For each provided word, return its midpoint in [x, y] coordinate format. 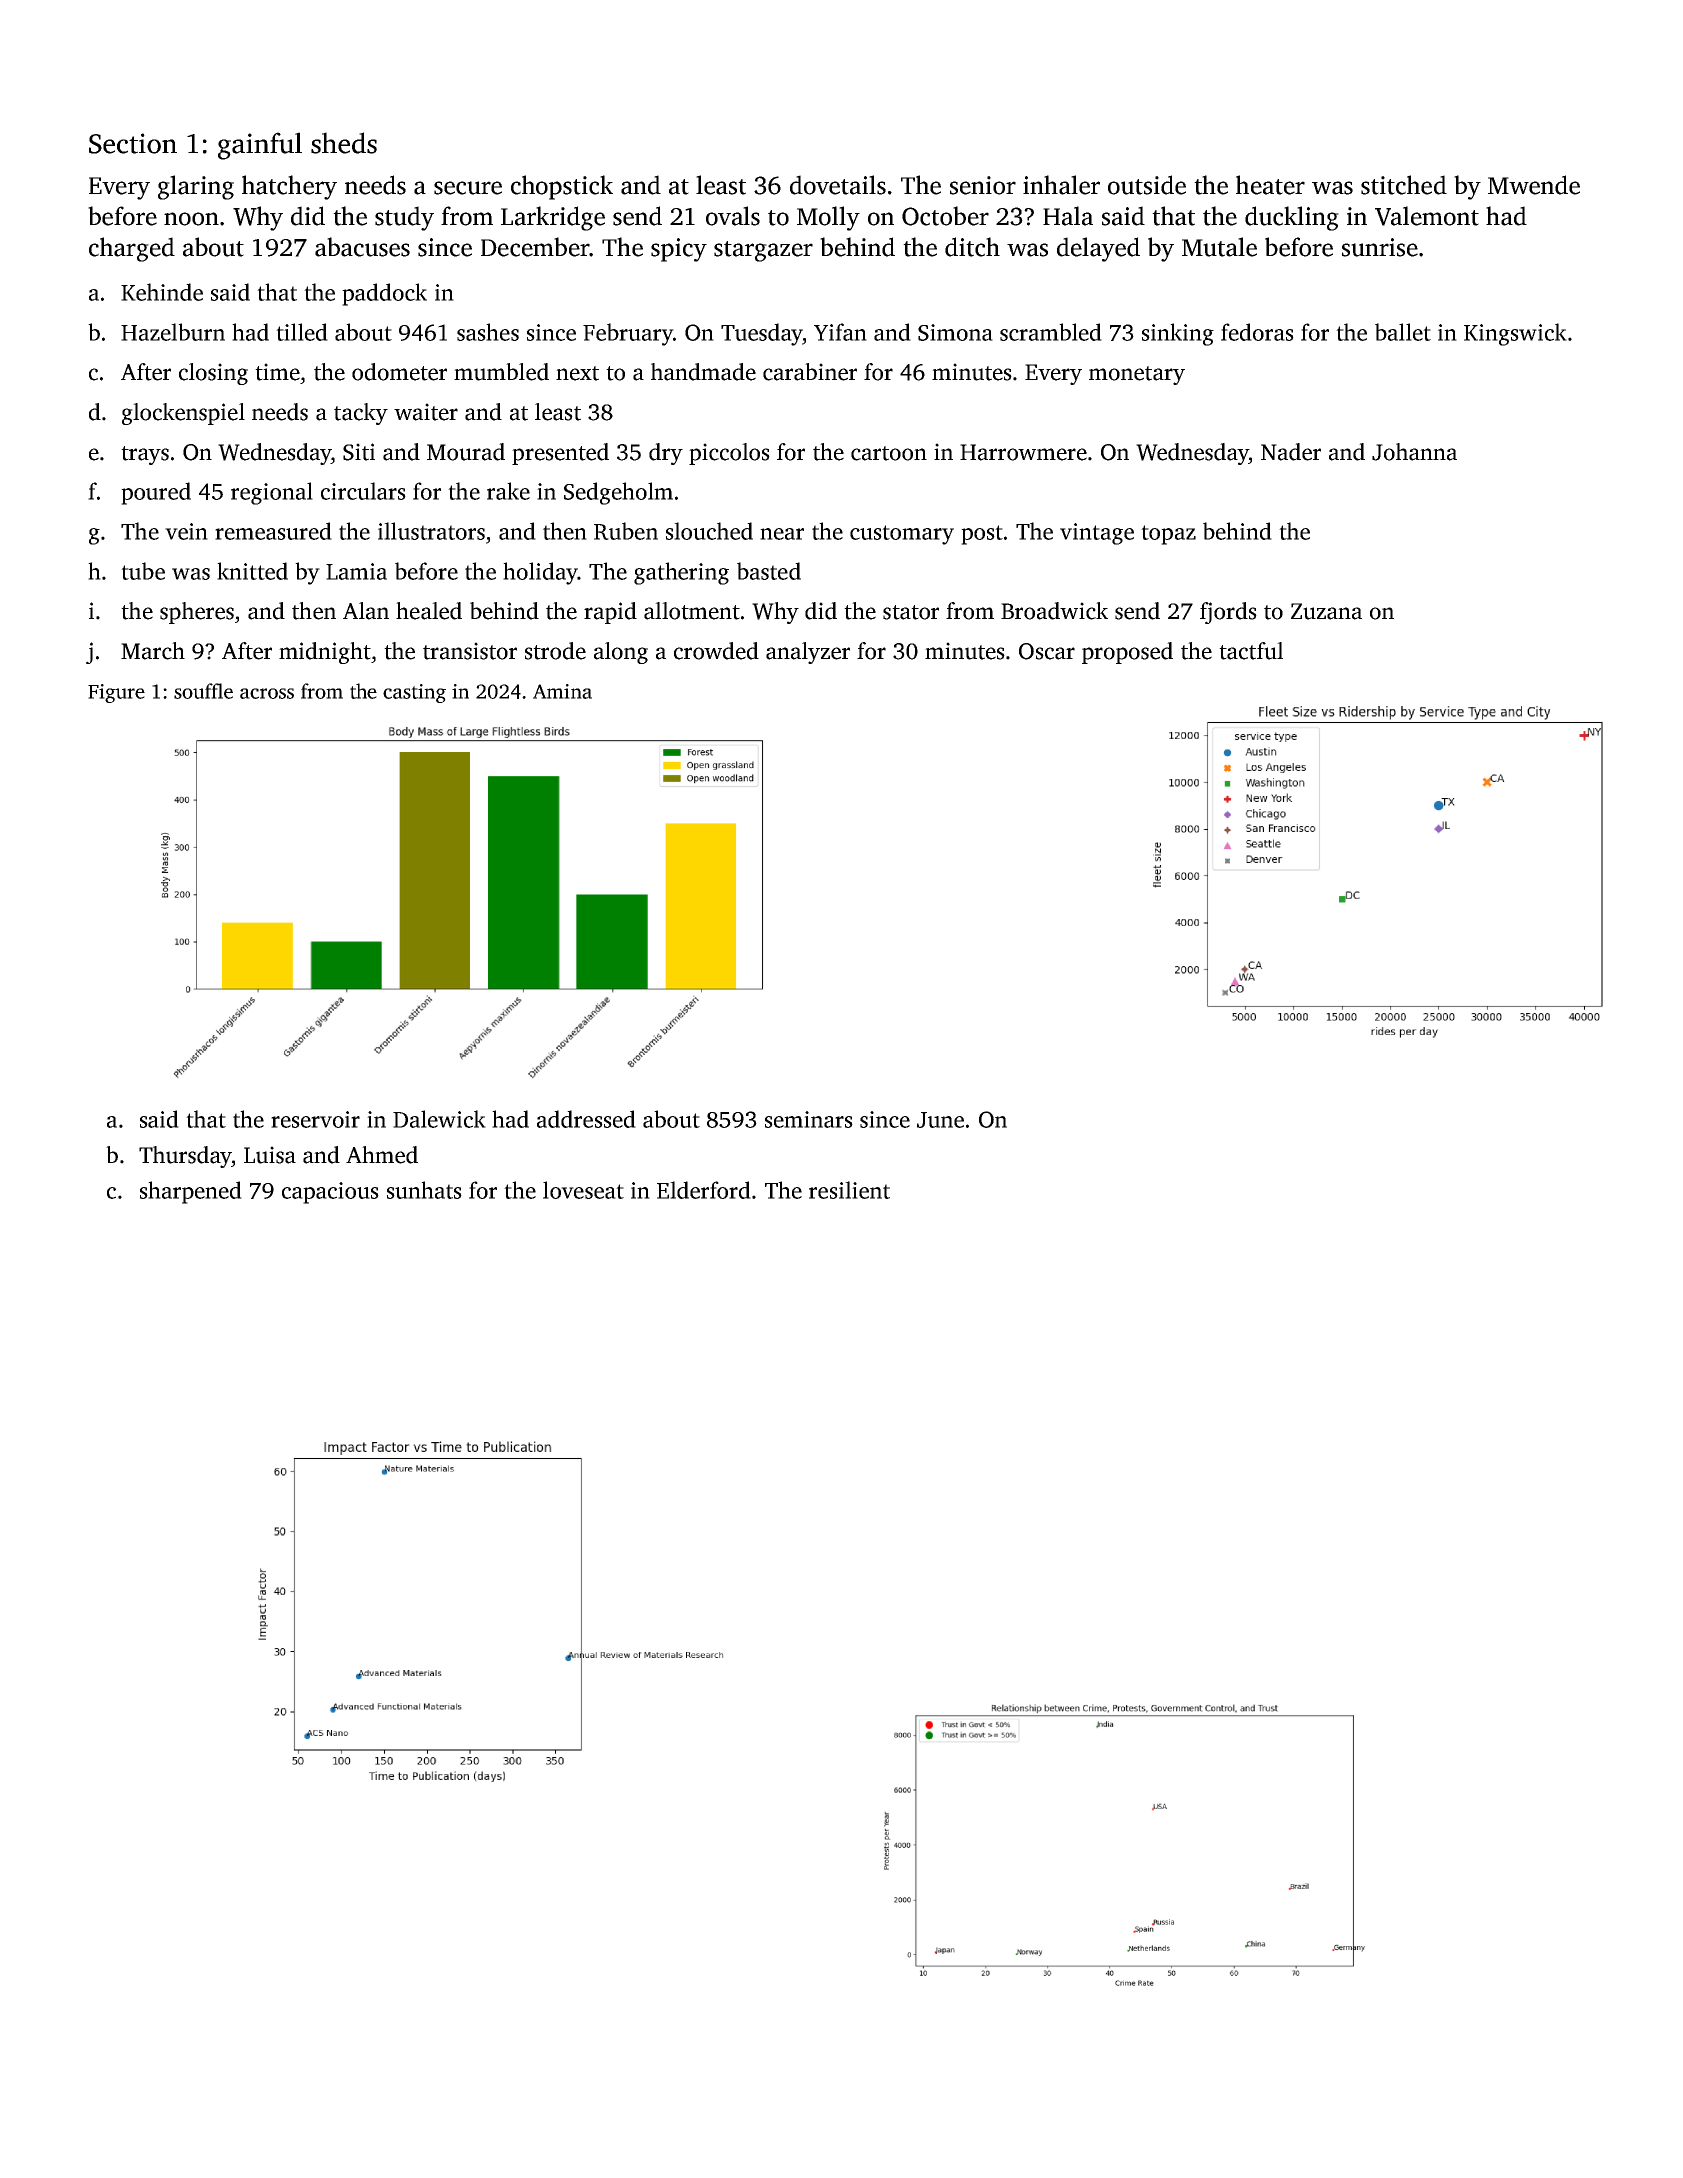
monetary [1137, 375]
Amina [562, 691]
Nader [1291, 452]
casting [414, 693]
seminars [809, 1119]
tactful [1251, 651]
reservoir [315, 1119]
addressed [586, 1119]
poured [156, 493]
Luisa [270, 1155]
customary [902, 535]
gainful [260, 146]
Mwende [1534, 185]
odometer [399, 372]
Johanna [1414, 452]
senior [983, 185]
